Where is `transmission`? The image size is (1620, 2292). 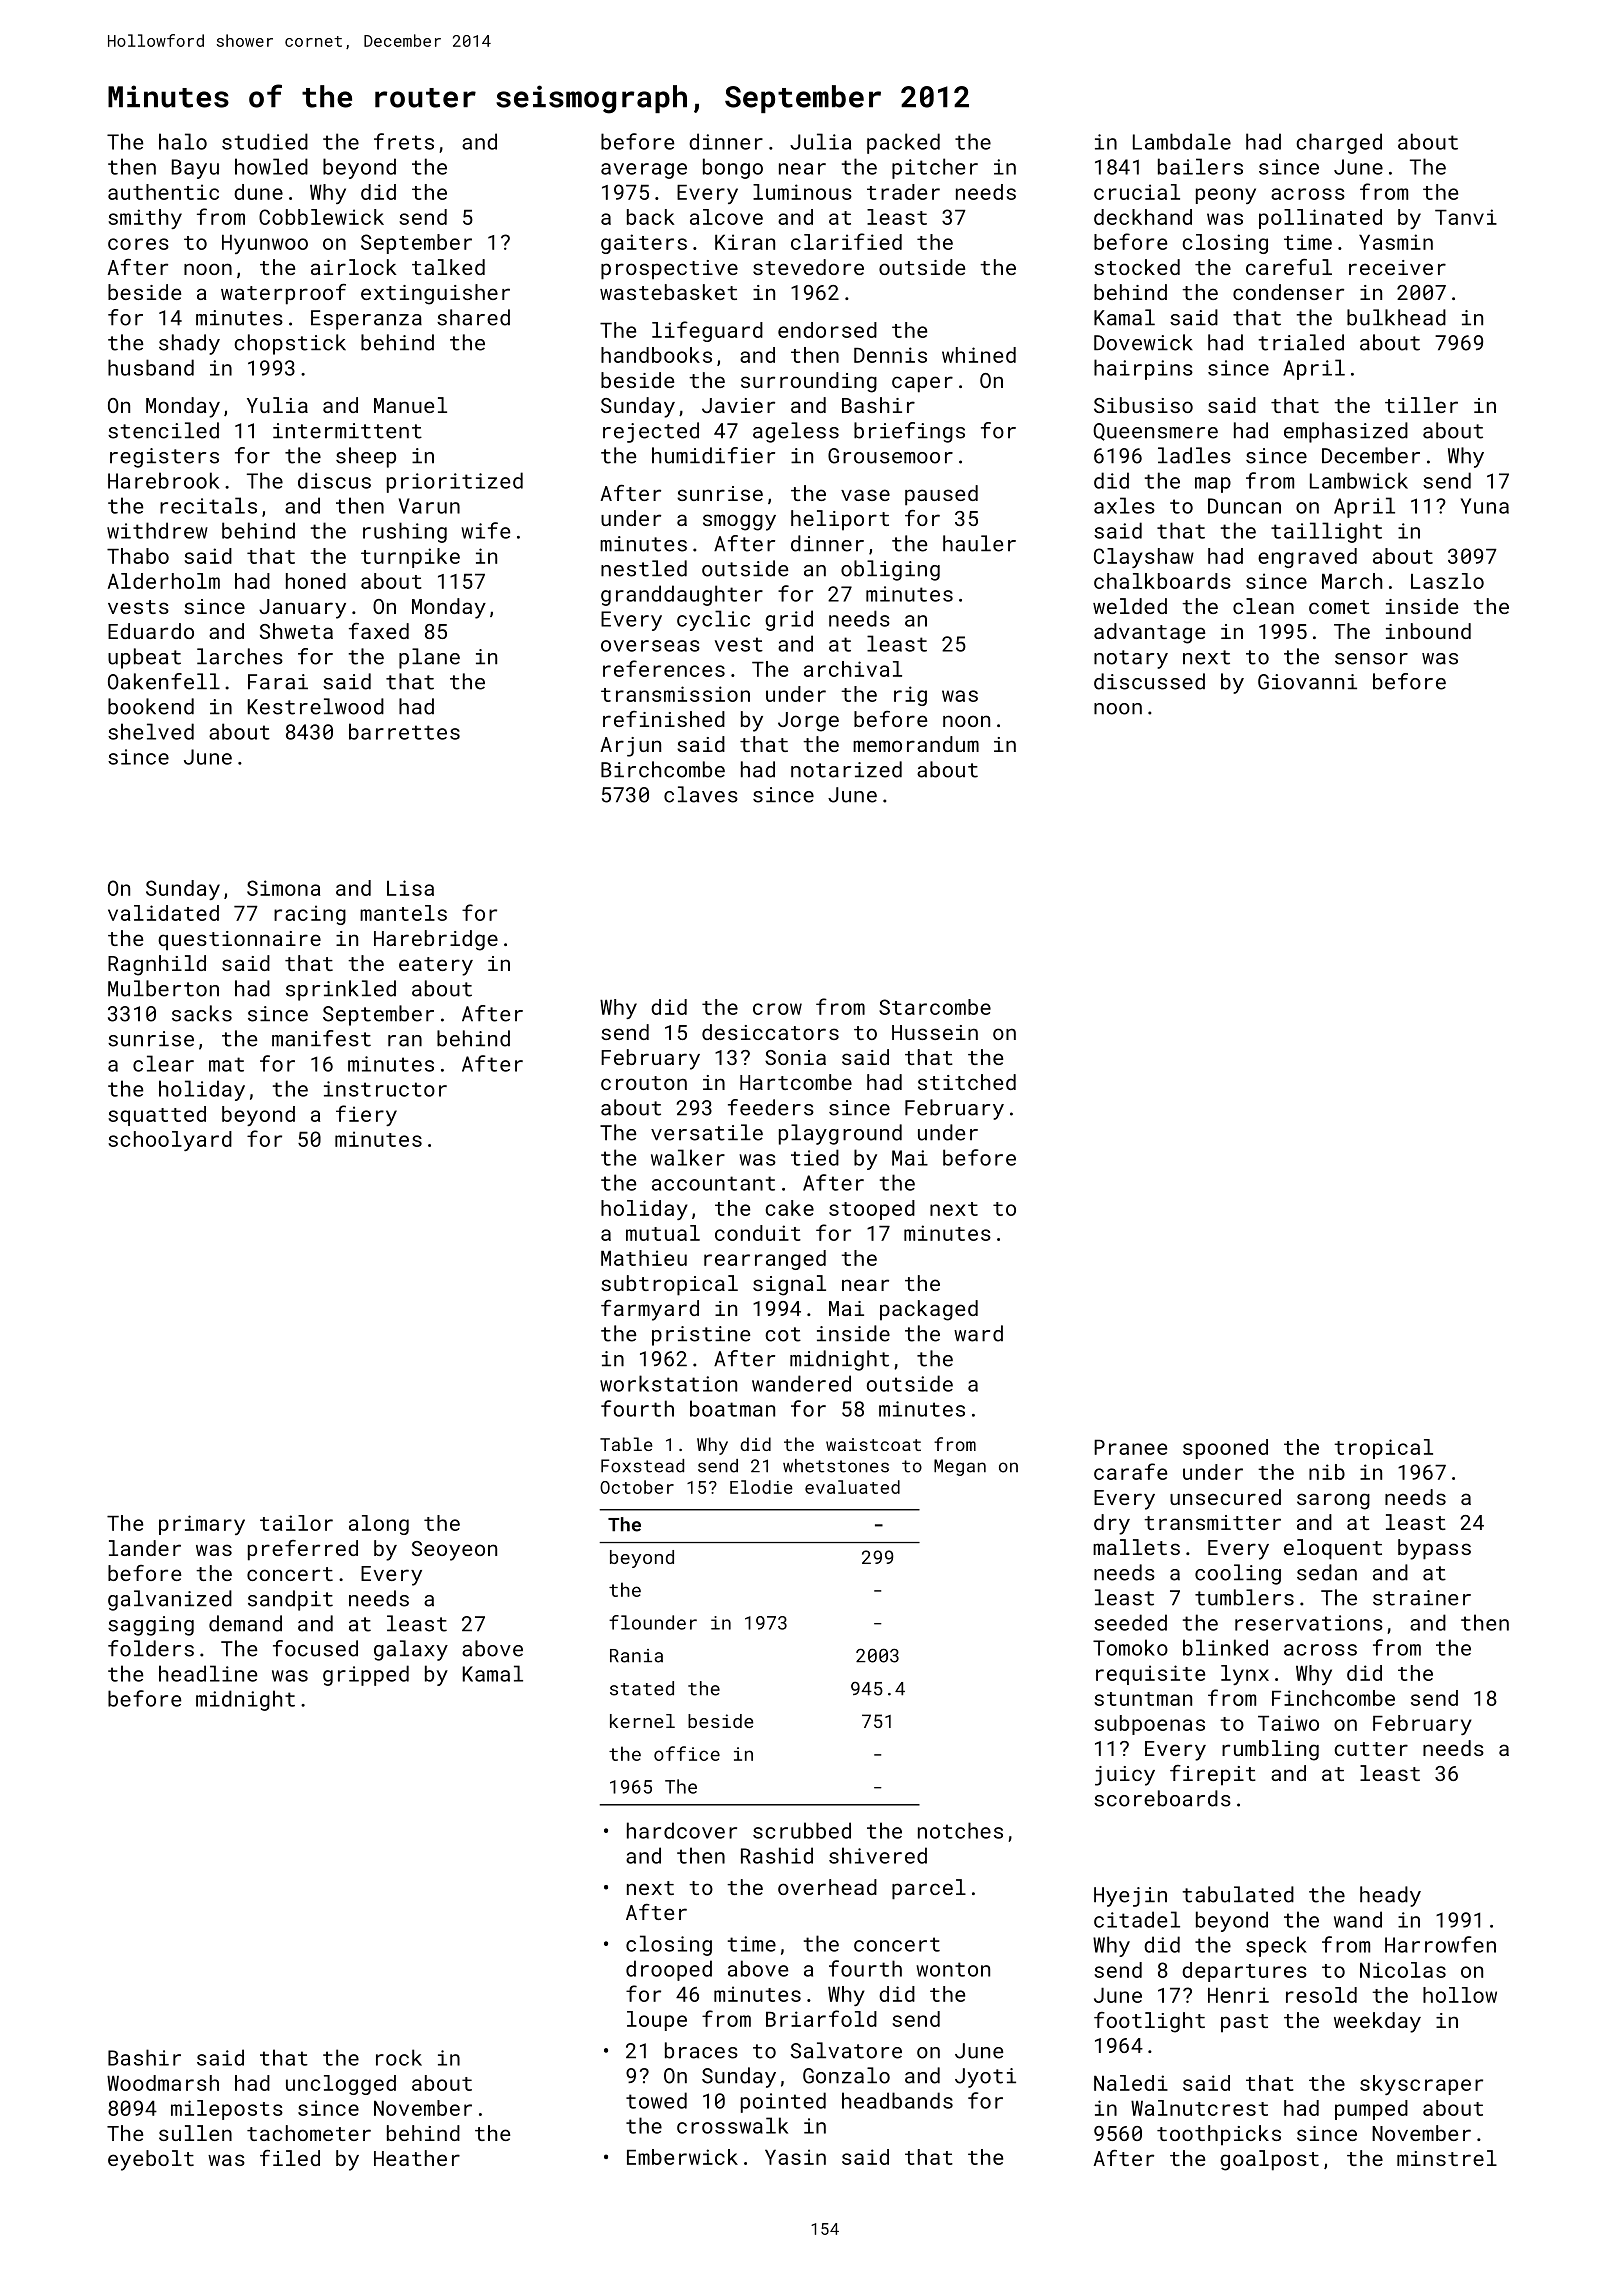
transmission is located at coordinates (675, 694).
